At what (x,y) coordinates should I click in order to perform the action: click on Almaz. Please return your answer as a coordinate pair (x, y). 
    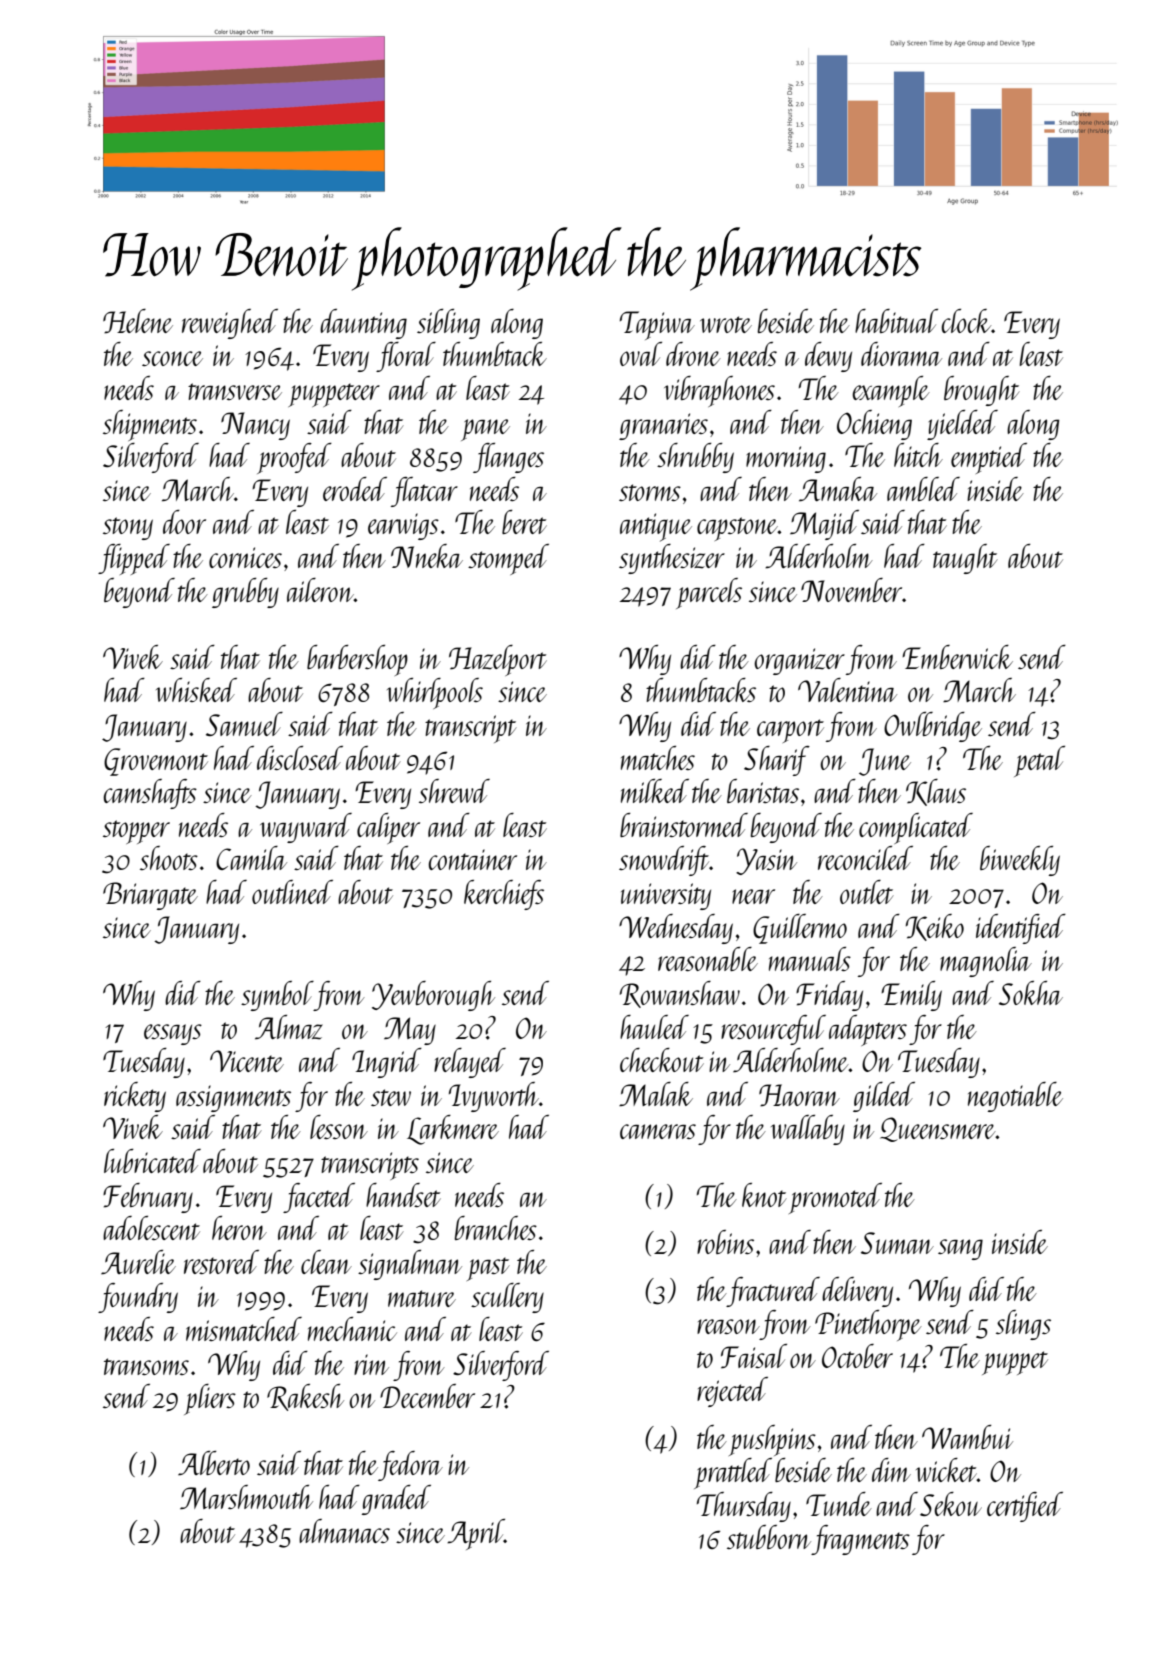
    Looking at the image, I should click on (289, 1027).
